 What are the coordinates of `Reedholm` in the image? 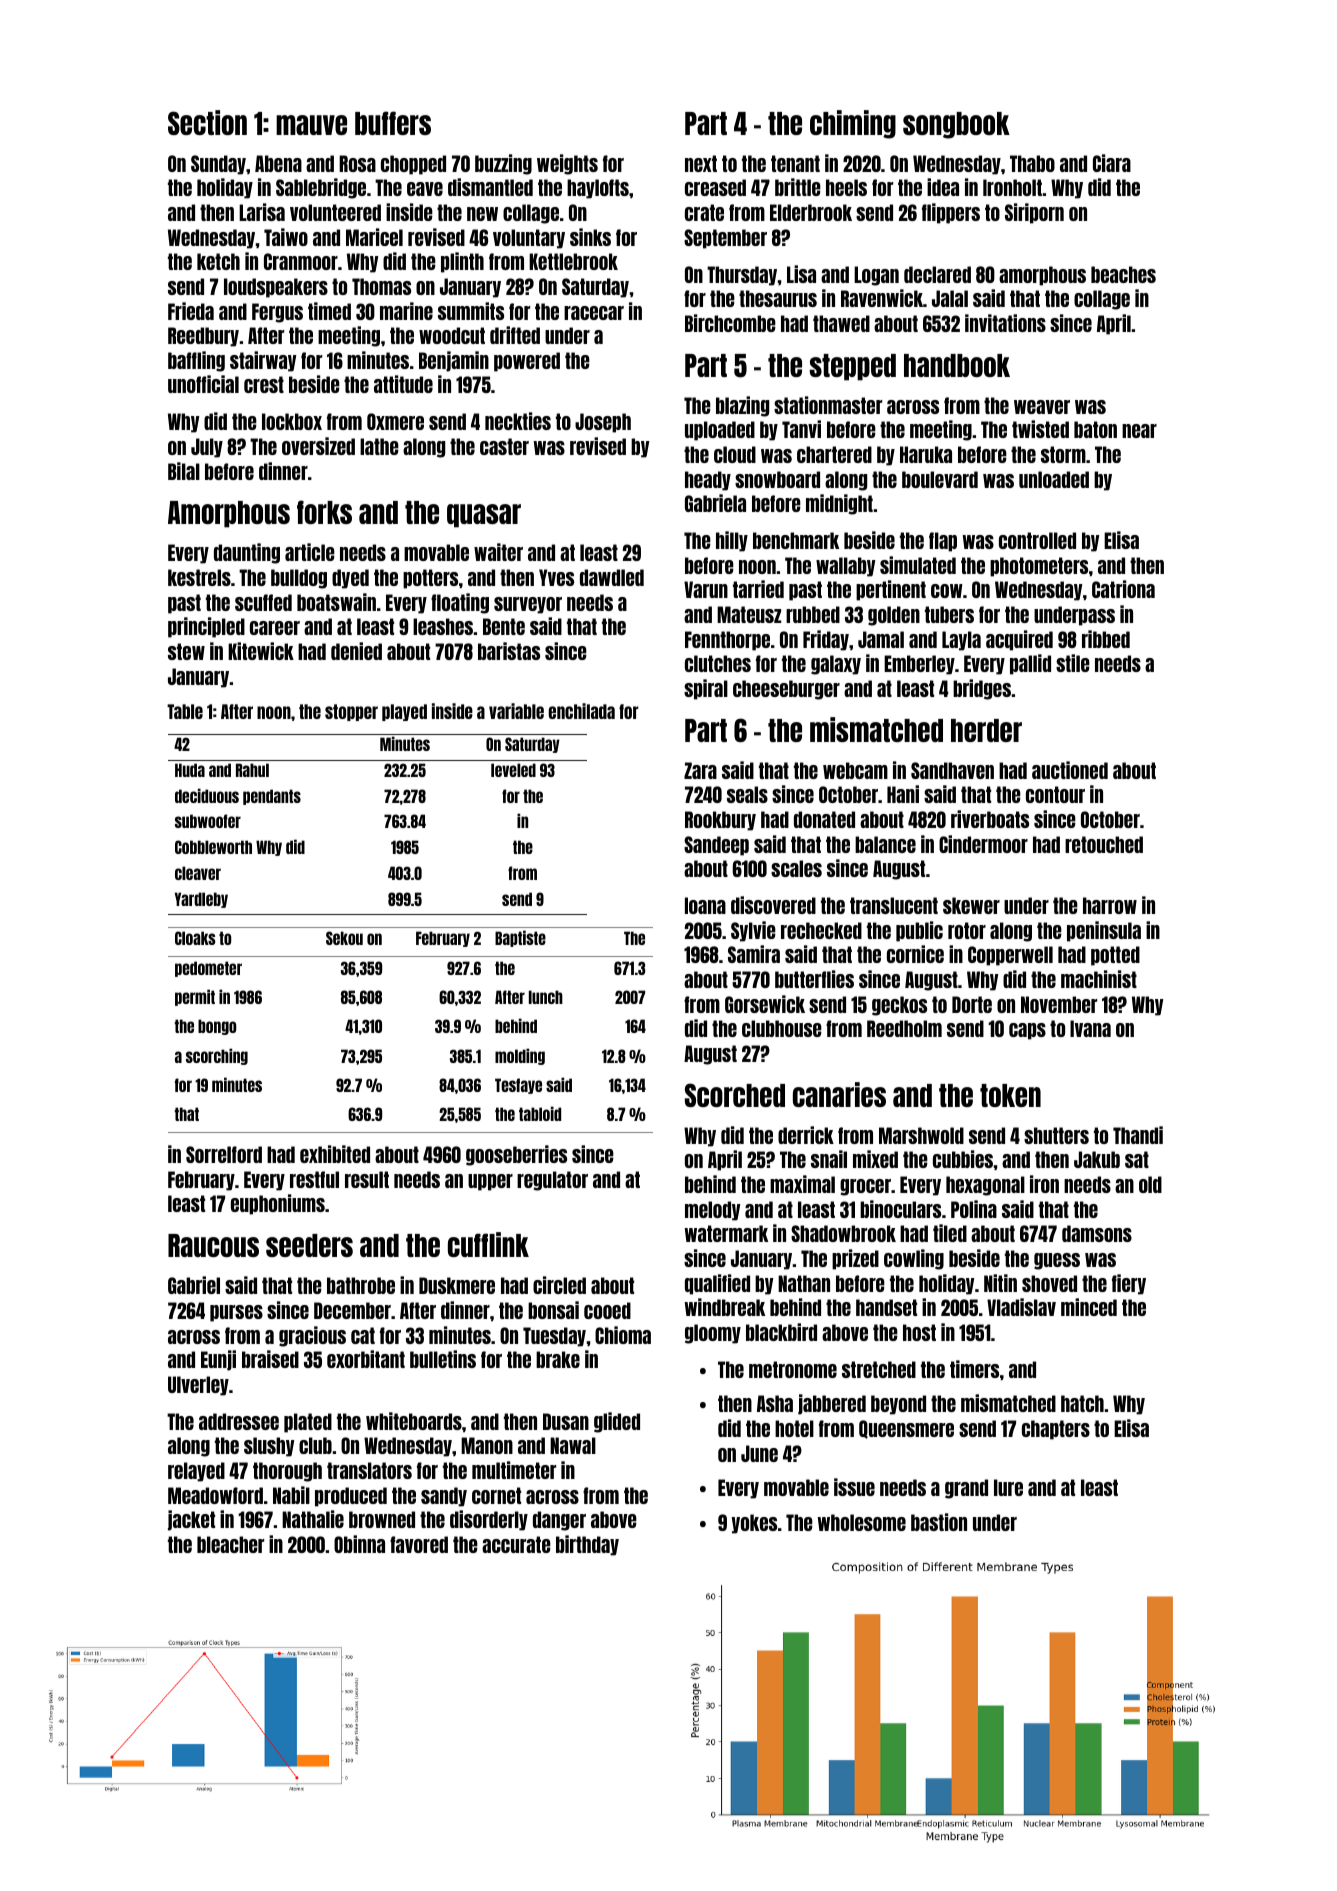 It's located at (904, 1028).
